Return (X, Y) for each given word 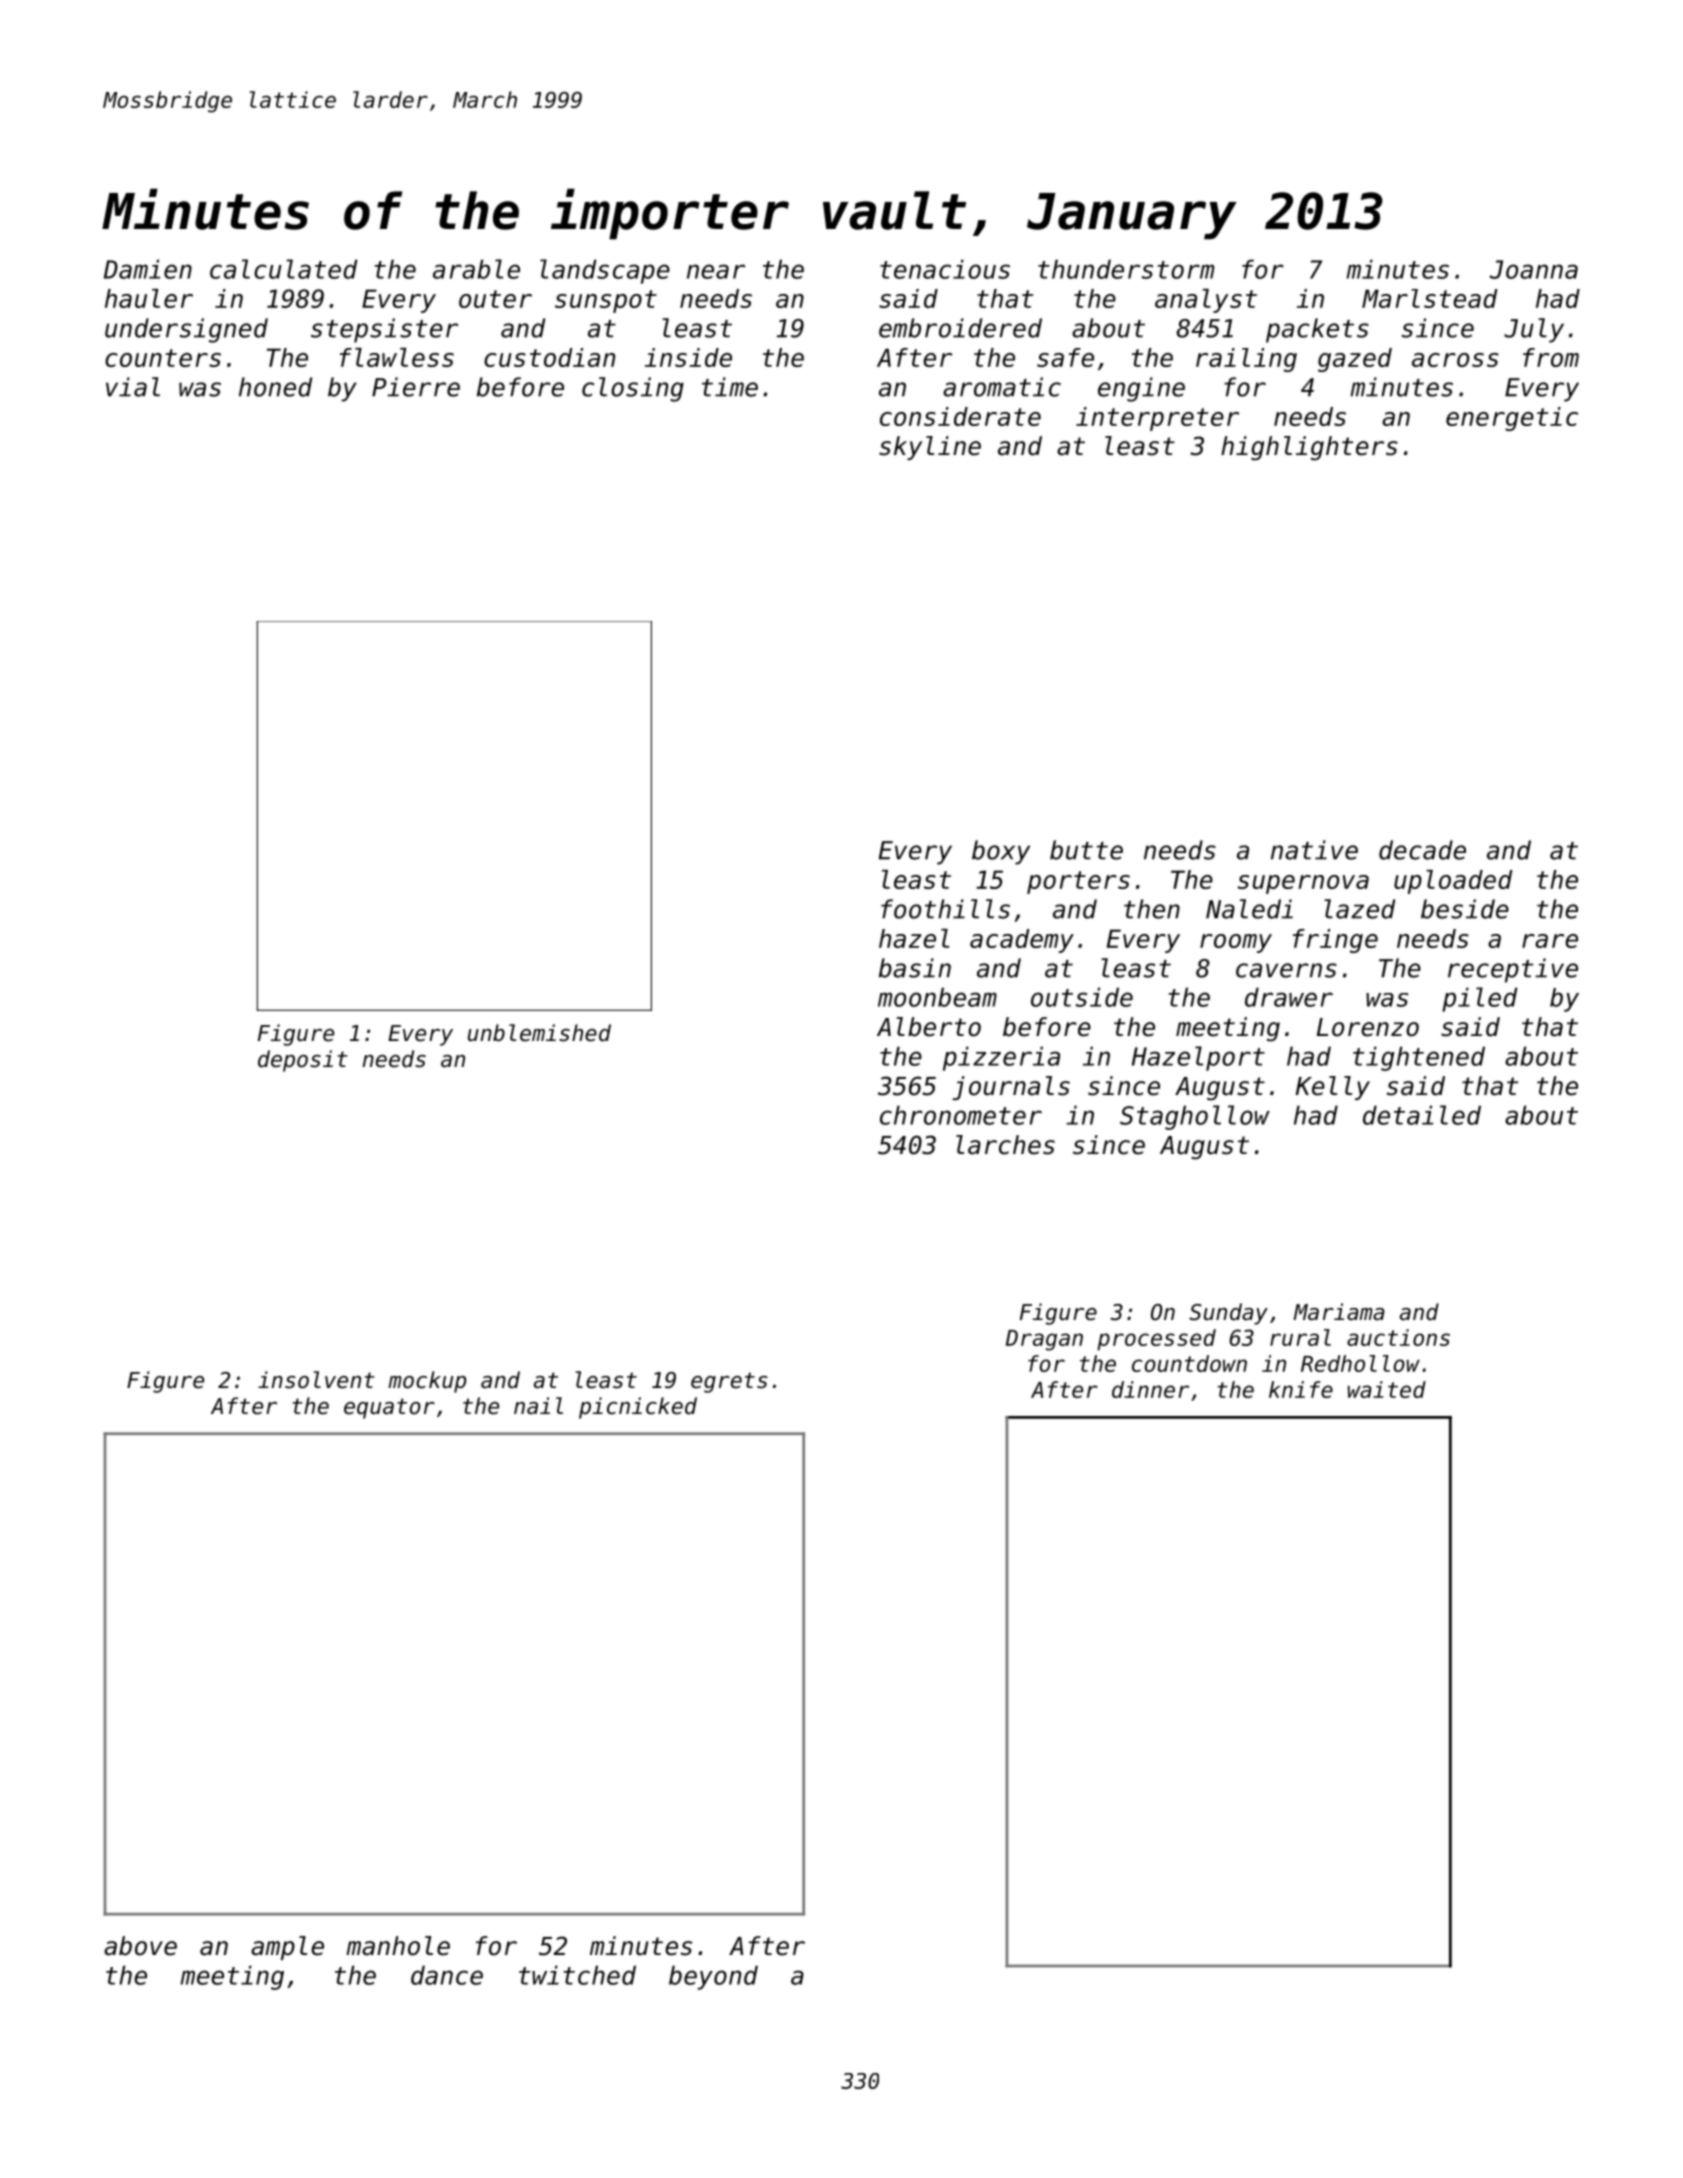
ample (287, 1948)
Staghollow (1195, 1117)
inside (688, 357)
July (1534, 330)
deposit (303, 1061)
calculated (283, 269)
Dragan (1044, 1340)
